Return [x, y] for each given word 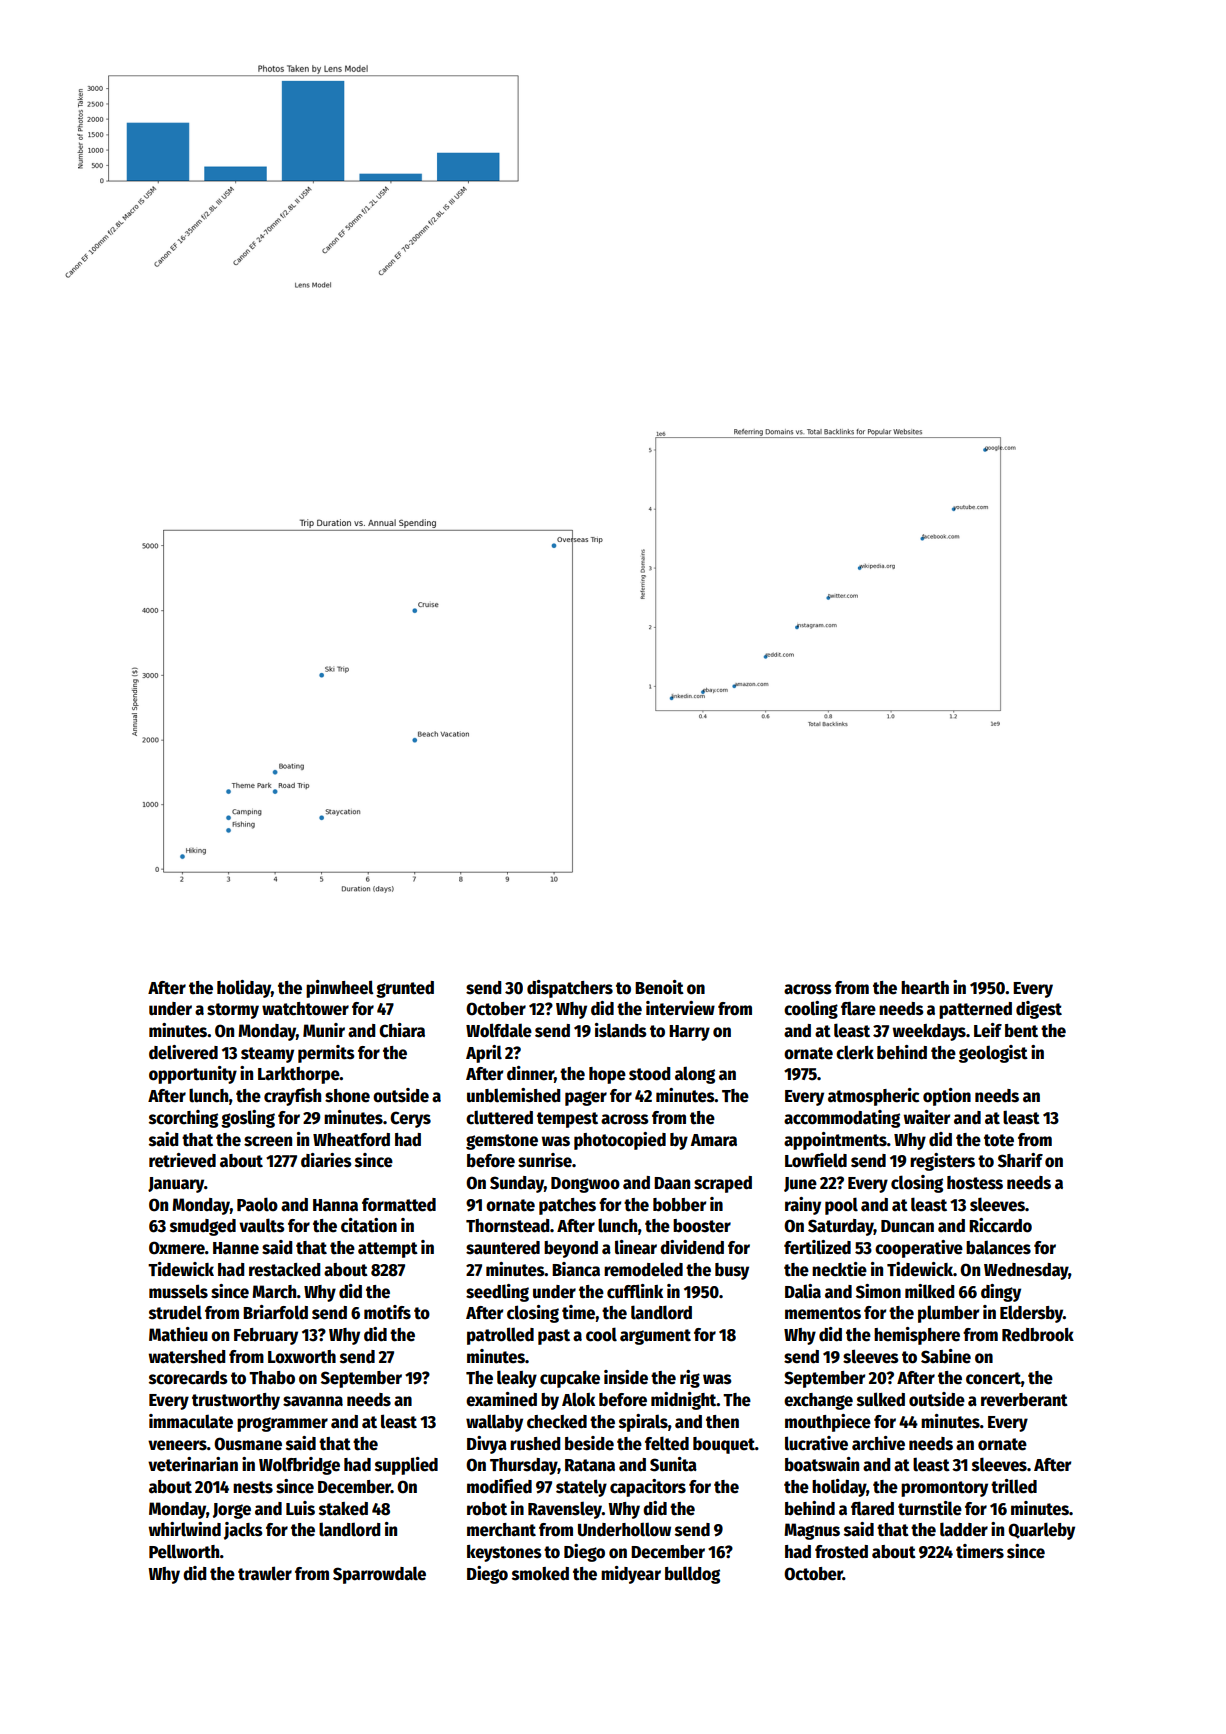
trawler [265, 1573]
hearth [925, 988]
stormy [233, 1011]
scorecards [188, 1378]
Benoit [659, 987]
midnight [684, 1401]
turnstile [930, 1508]
